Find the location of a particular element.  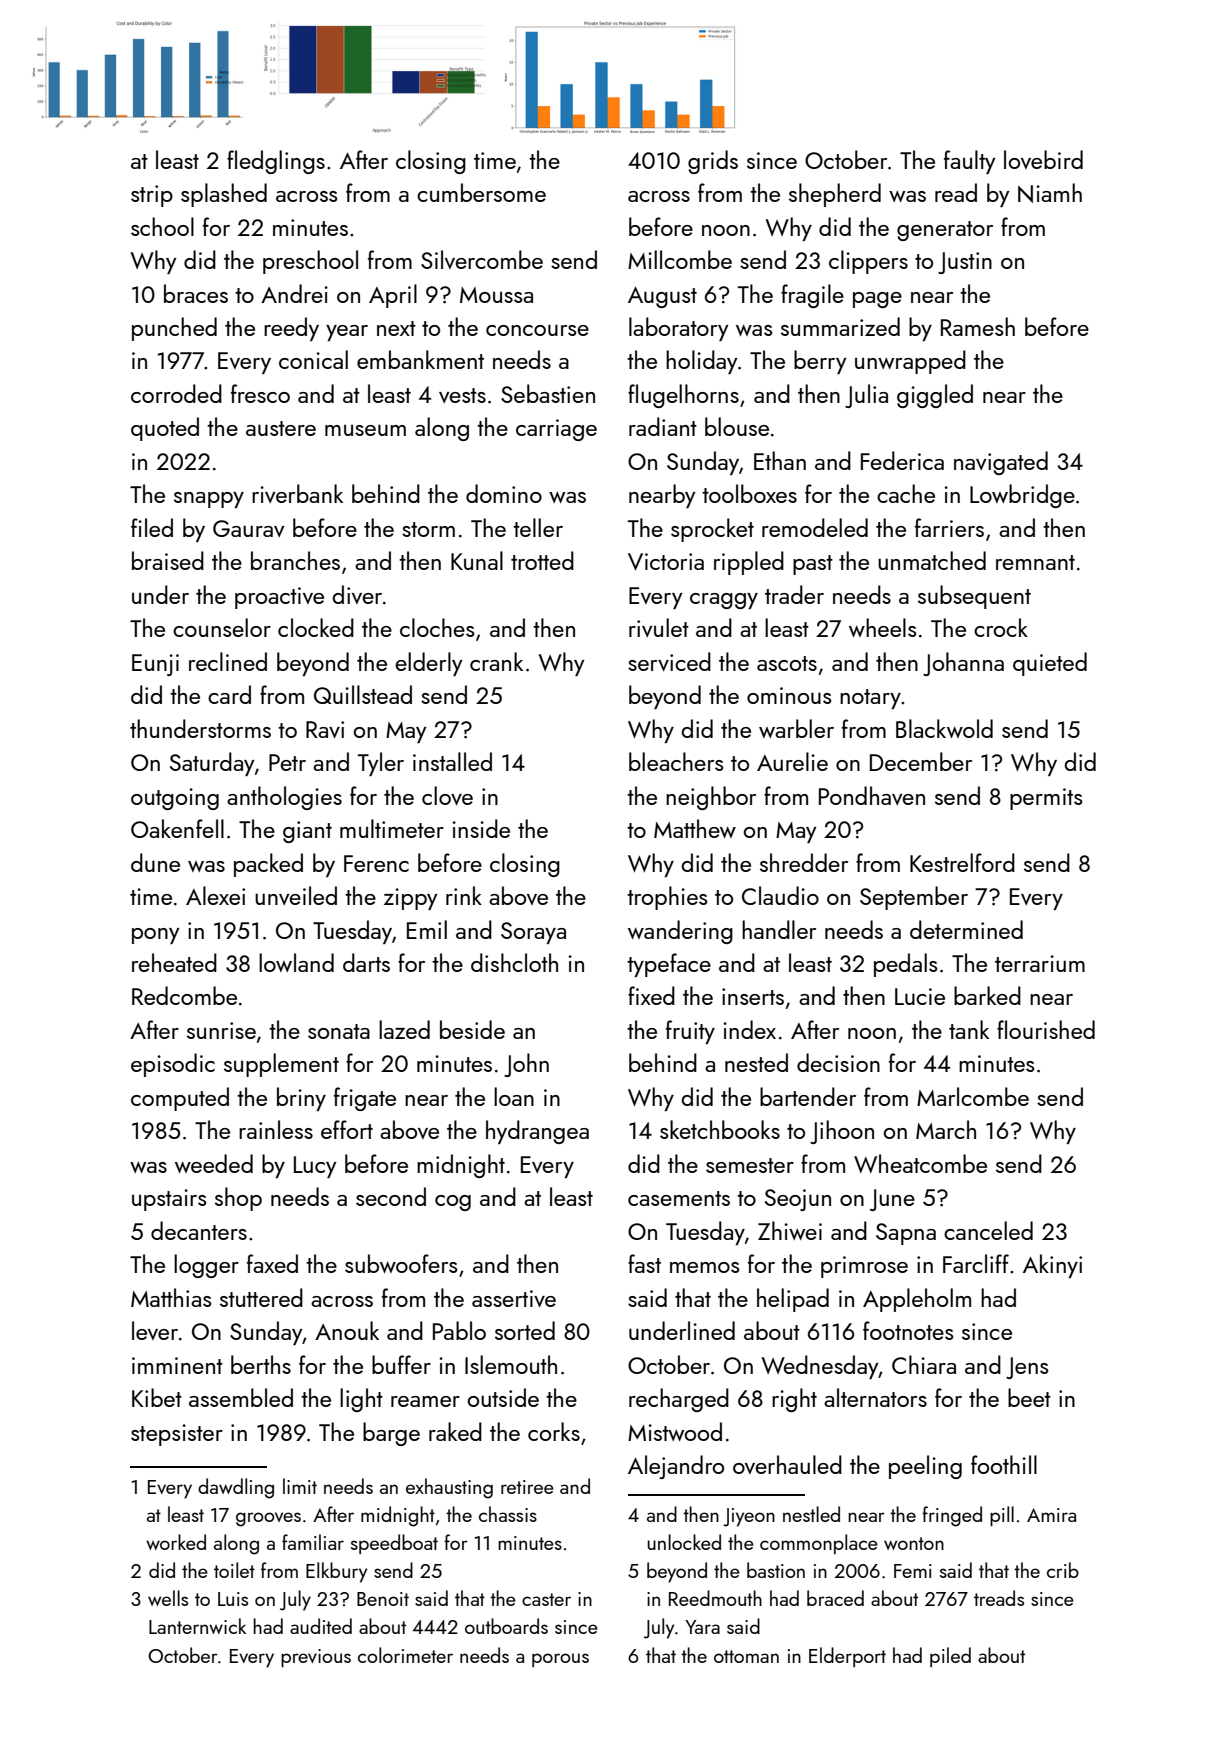

inside is located at coordinates (481, 828).
